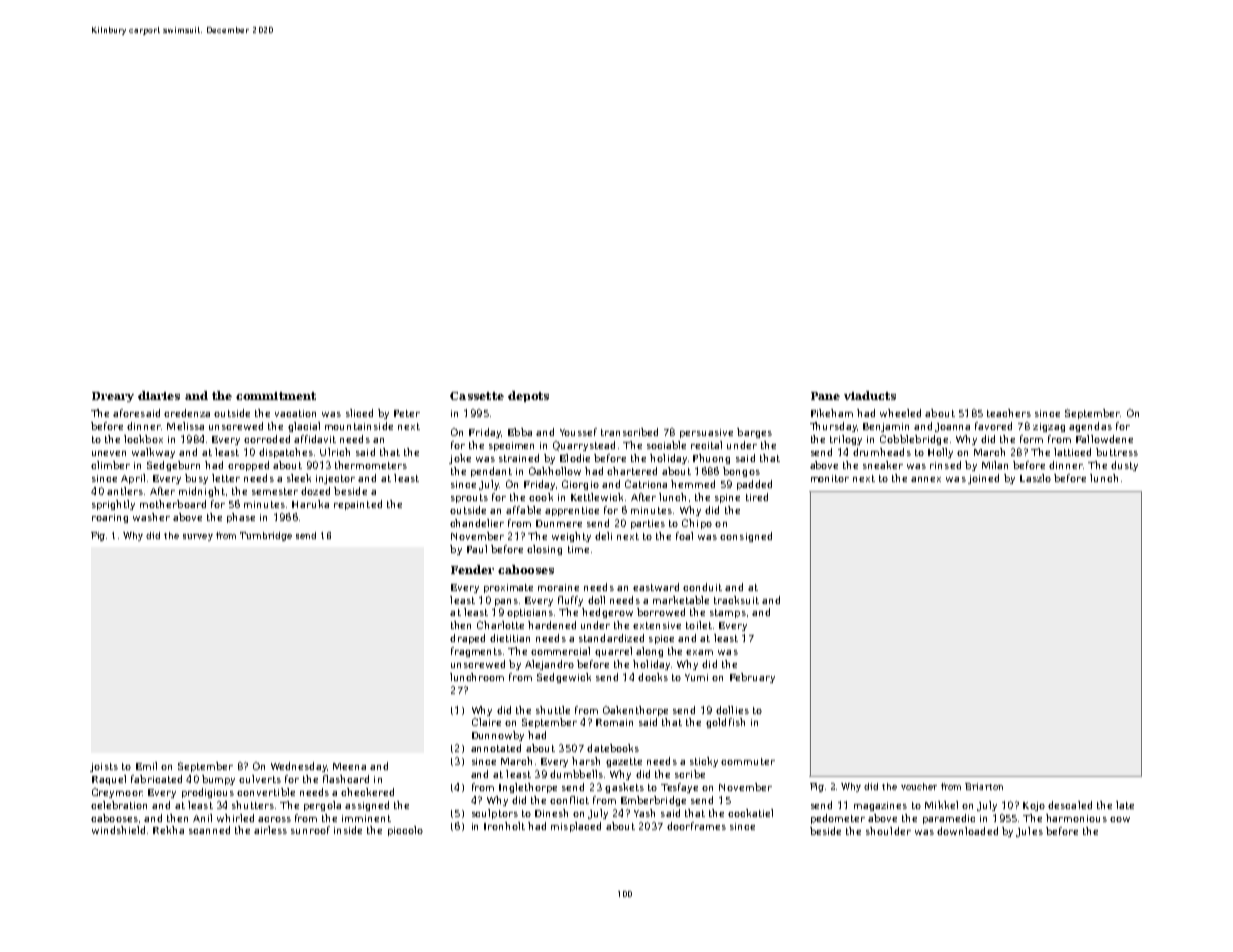 Image resolution: width=1233 pixels, height=952 pixels. Describe the element at coordinates (477, 396) in the document. I see `Cassette` at that location.
